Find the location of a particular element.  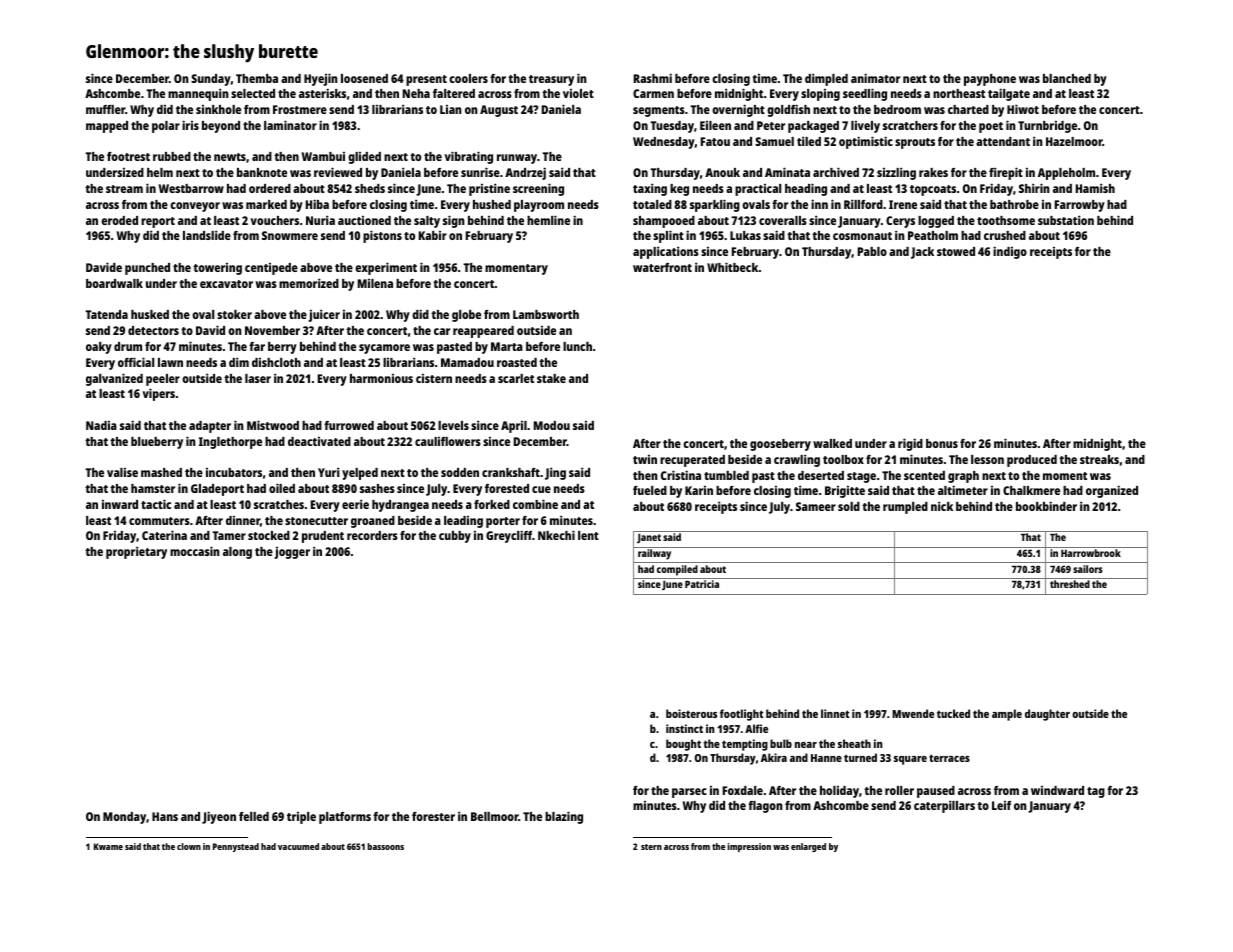

husked is located at coordinates (150, 314).
